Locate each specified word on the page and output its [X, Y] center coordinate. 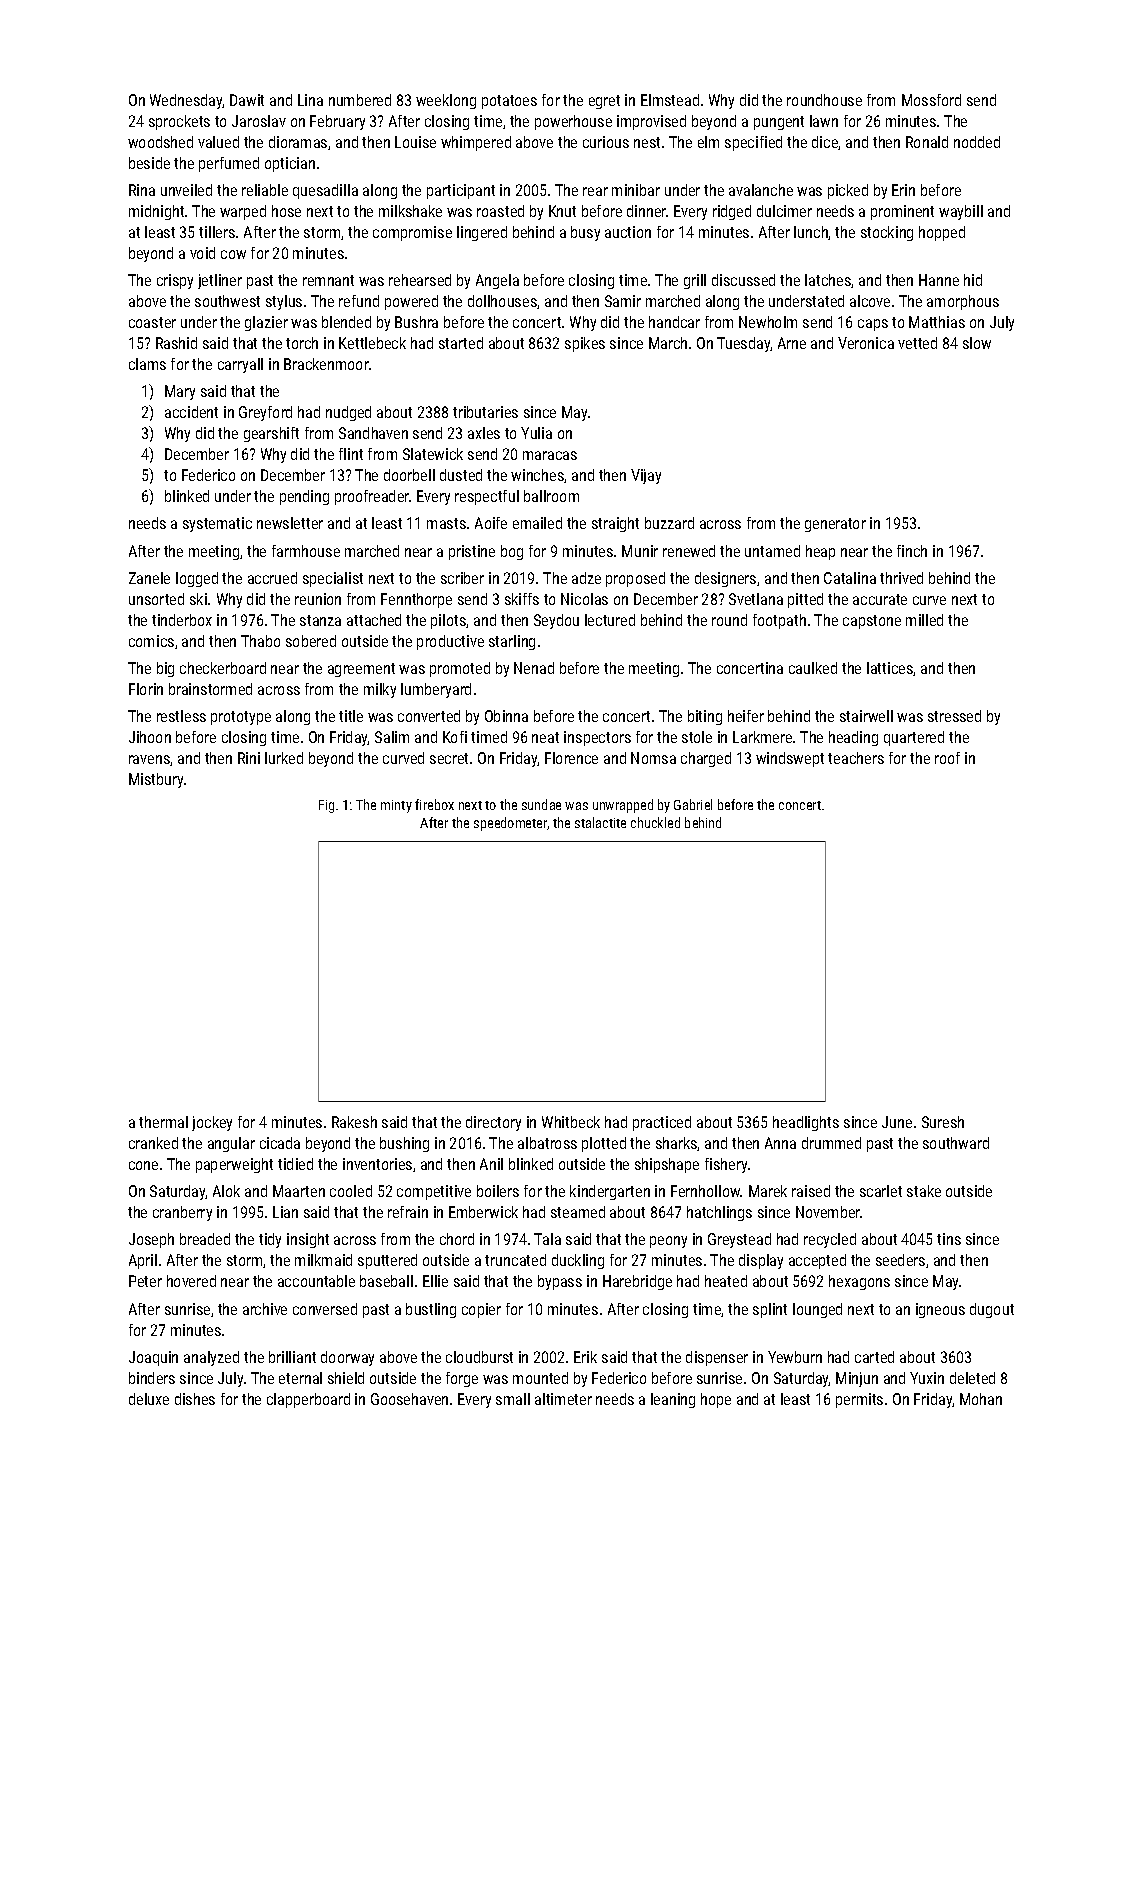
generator [835, 525]
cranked [153, 1143]
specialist [333, 579]
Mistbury [156, 780]
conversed [325, 1309]
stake [924, 1191]
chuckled [655, 822]
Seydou [556, 621]
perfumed [229, 164]
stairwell [866, 716]
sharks [677, 1144]
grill [695, 281]
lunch [811, 233]
